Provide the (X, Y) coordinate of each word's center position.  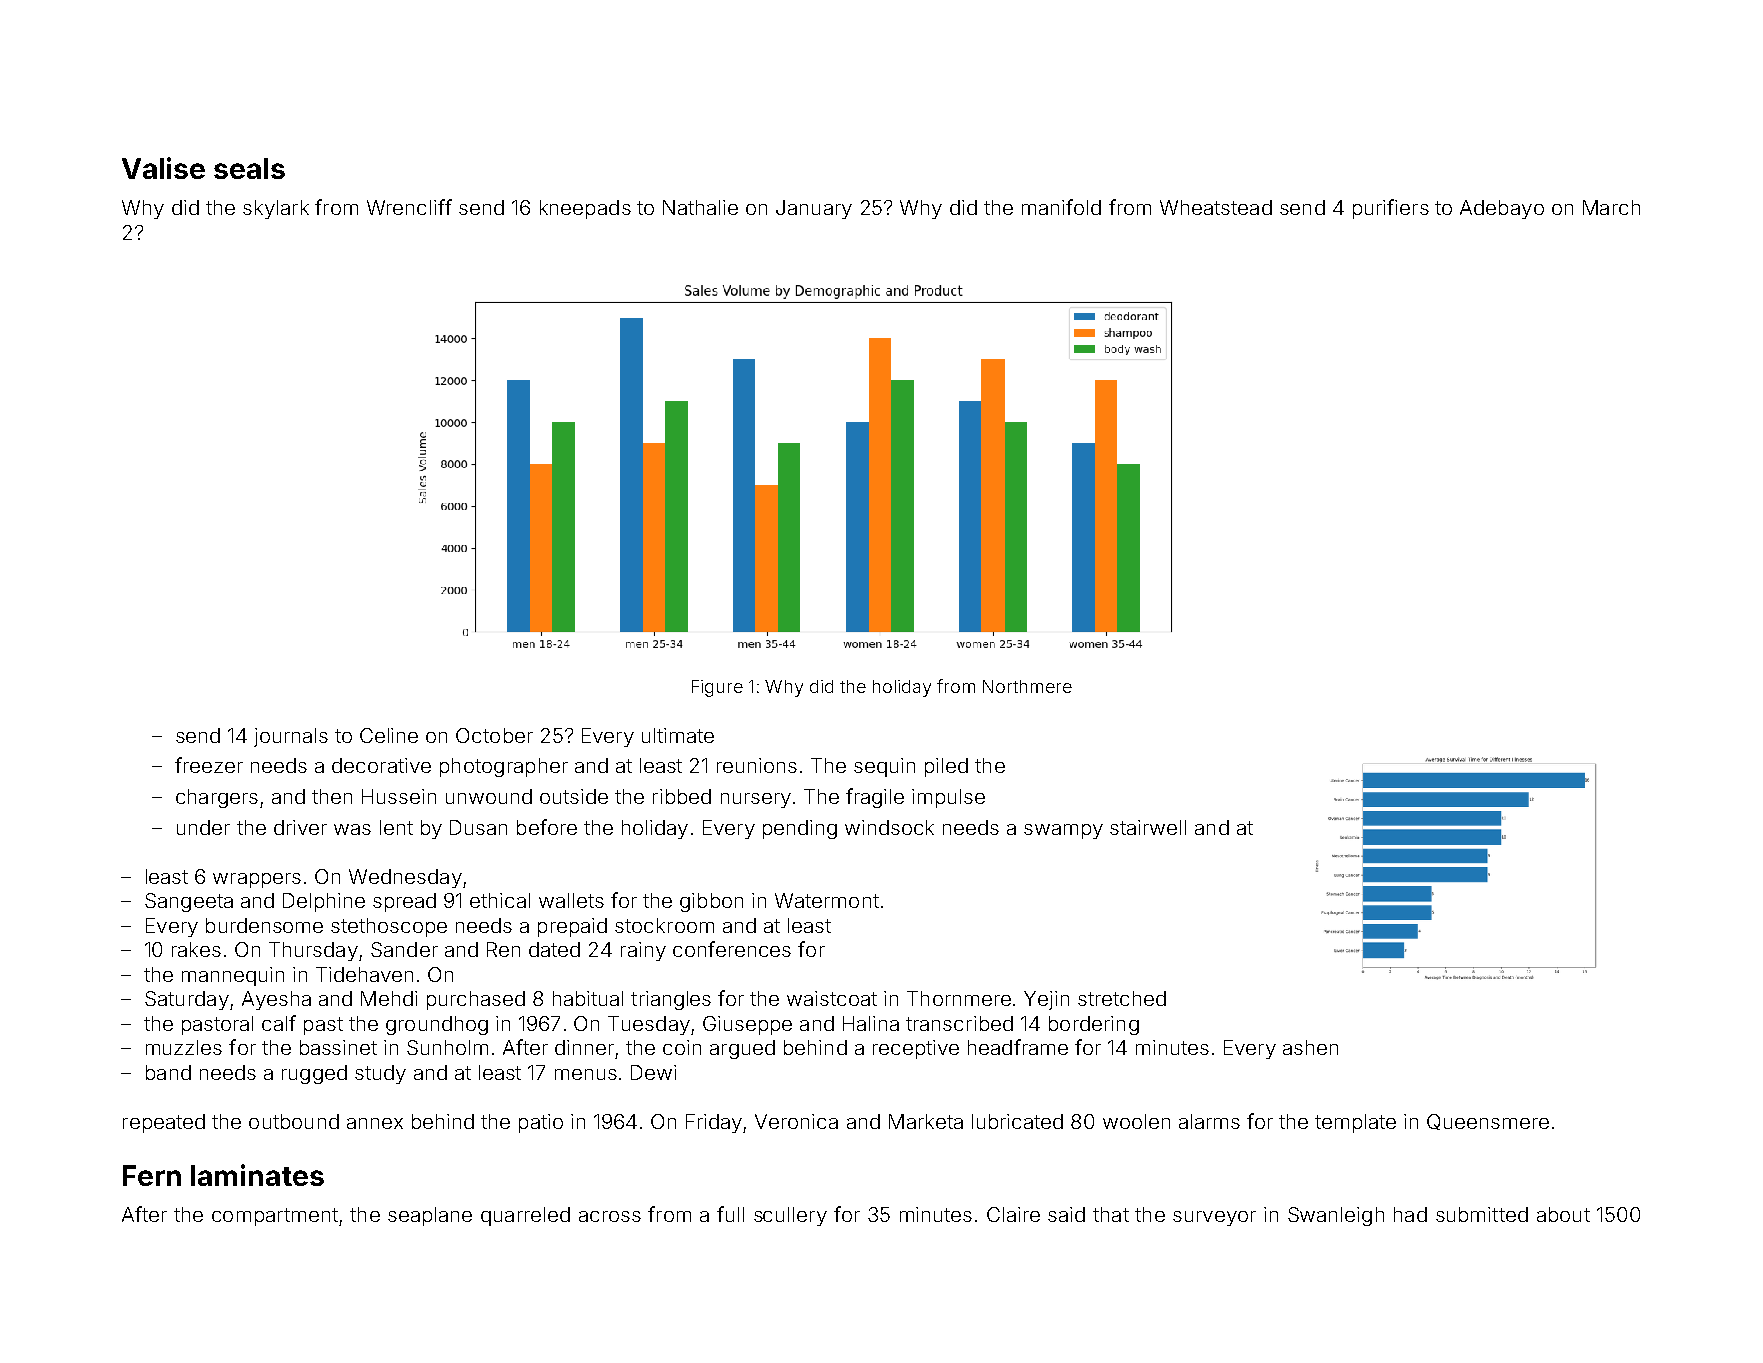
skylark (276, 209)
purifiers (1391, 209)
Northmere (1027, 686)
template (1355, 1123)
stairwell (1148, 827)
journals (291, 737)
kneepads (585, 209)
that (1111, 1214)
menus (586, 1074)
